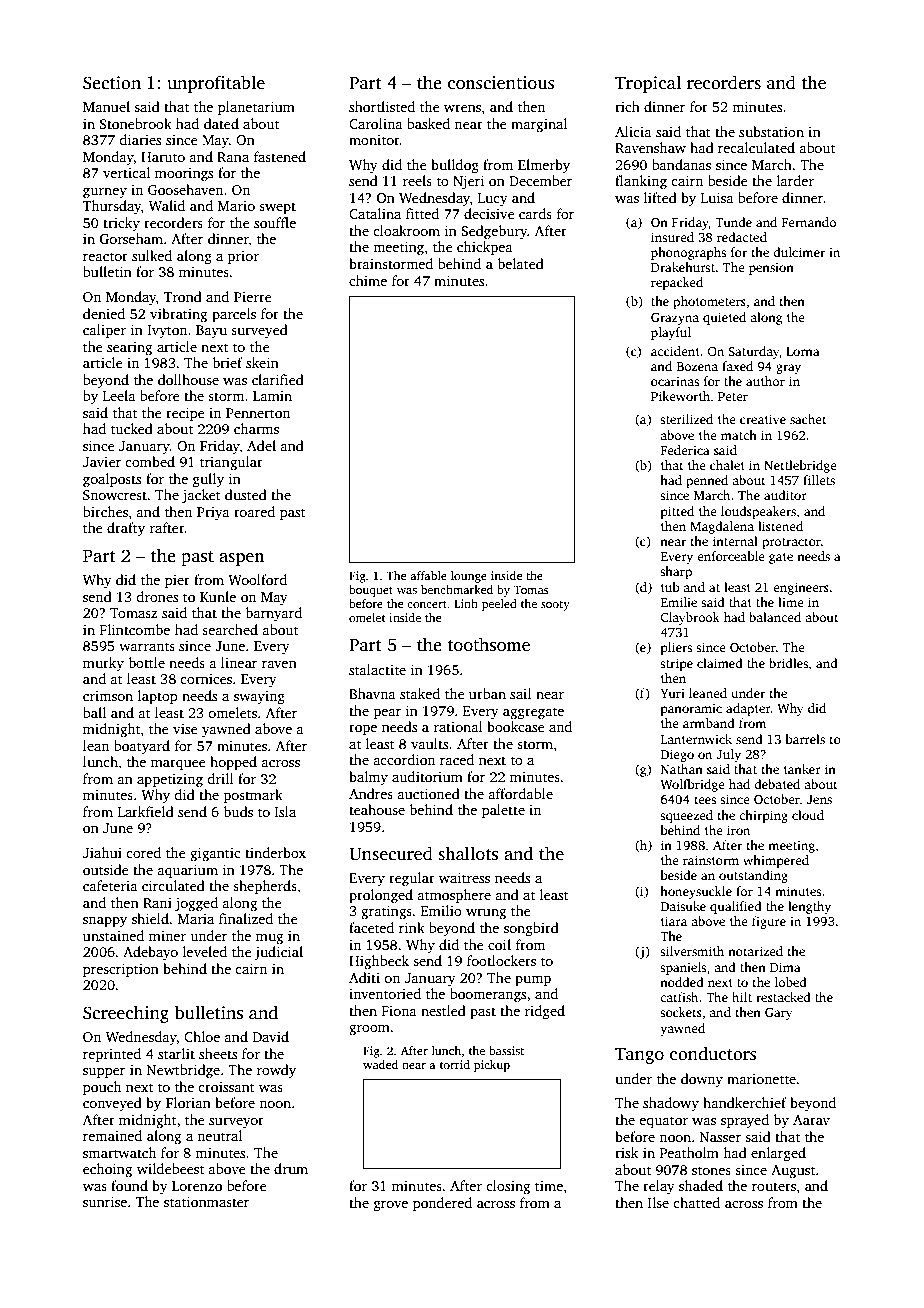 This document has width=924, height=1308. What do you see at coordinates (501, 83) in the document?
I see `conscientious` at bounding box center [501, 83].
